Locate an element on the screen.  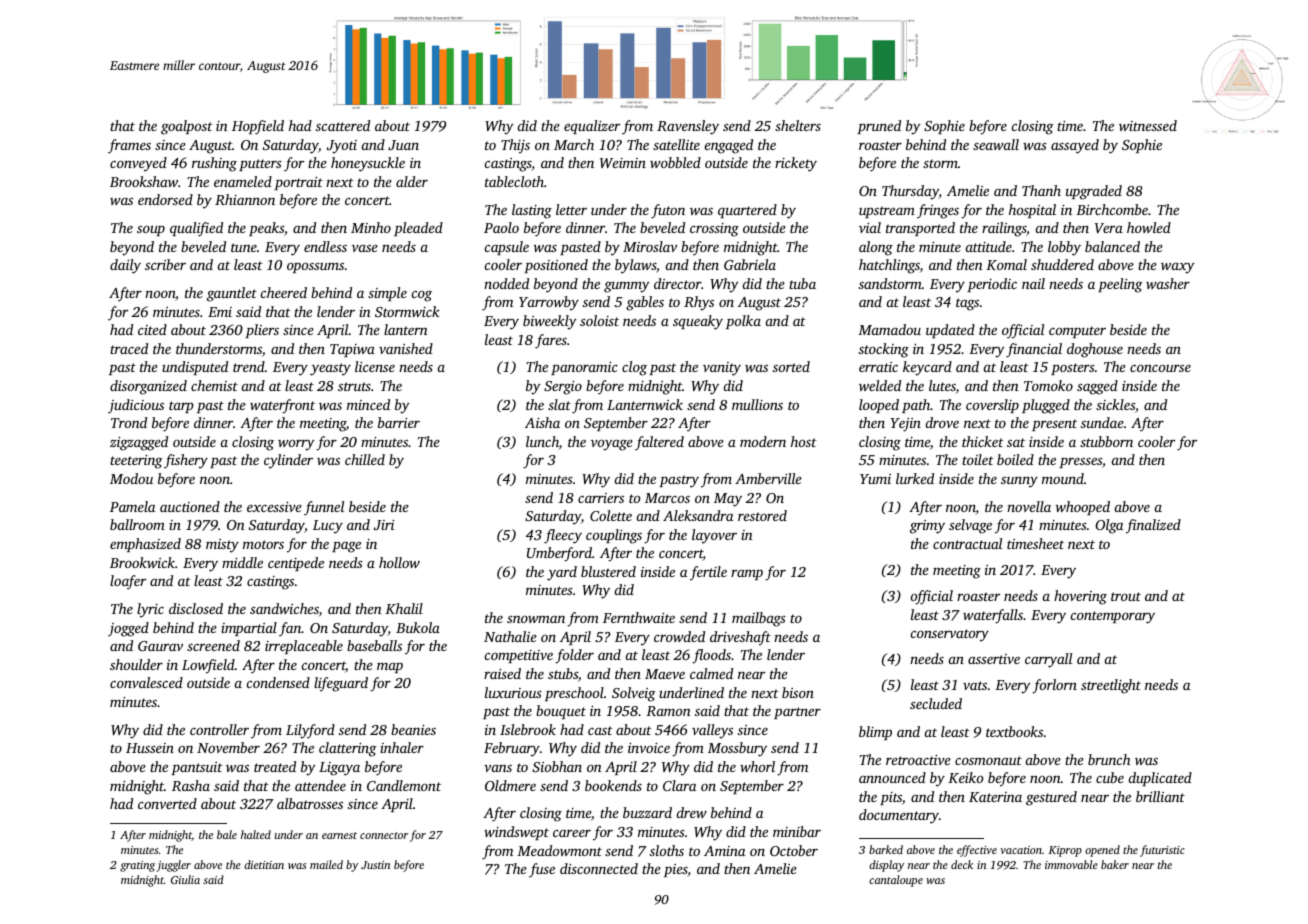
worry is located at coordinates (296, 445).
